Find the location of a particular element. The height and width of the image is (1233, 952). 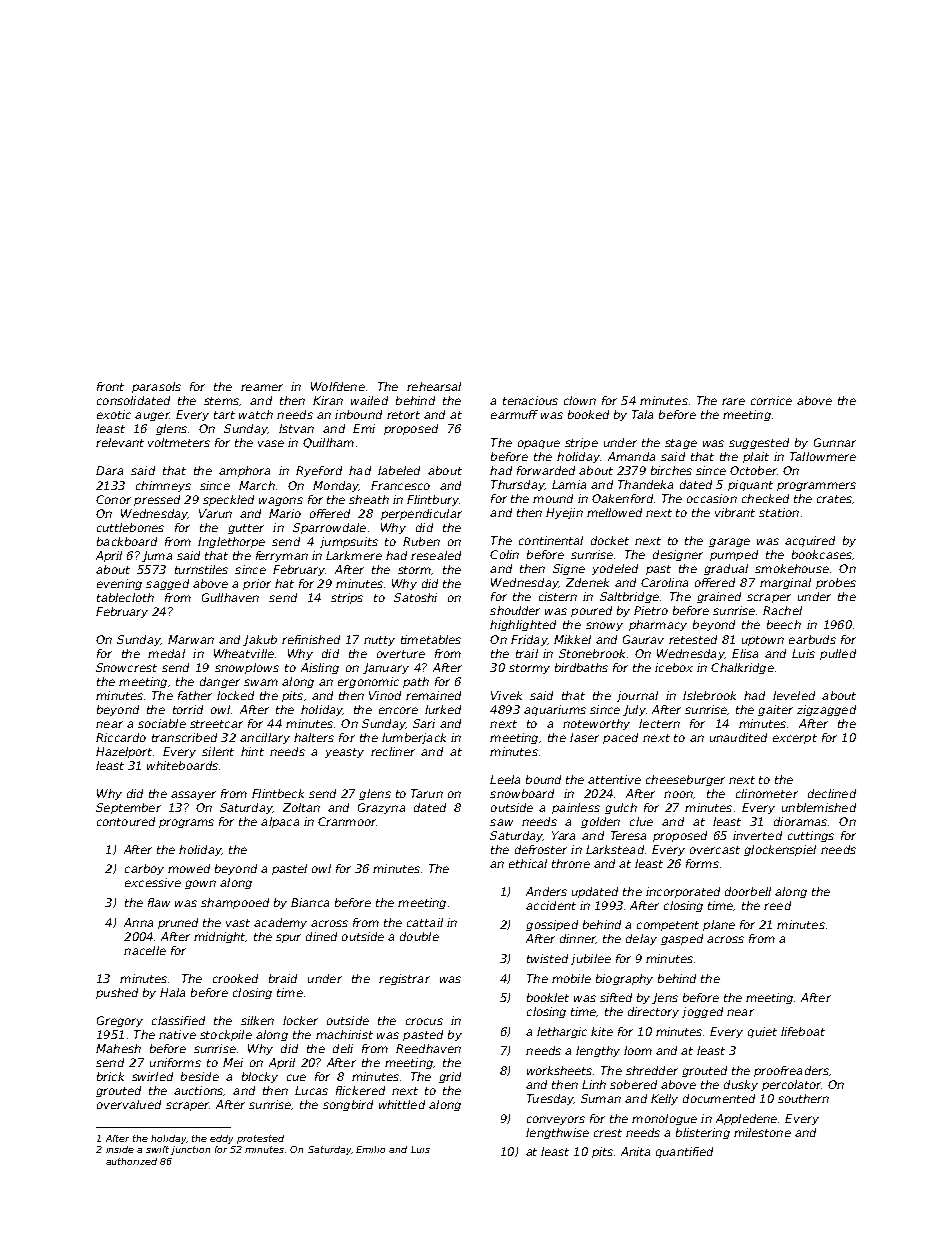

parasols is located at coordinates (156, 387).
